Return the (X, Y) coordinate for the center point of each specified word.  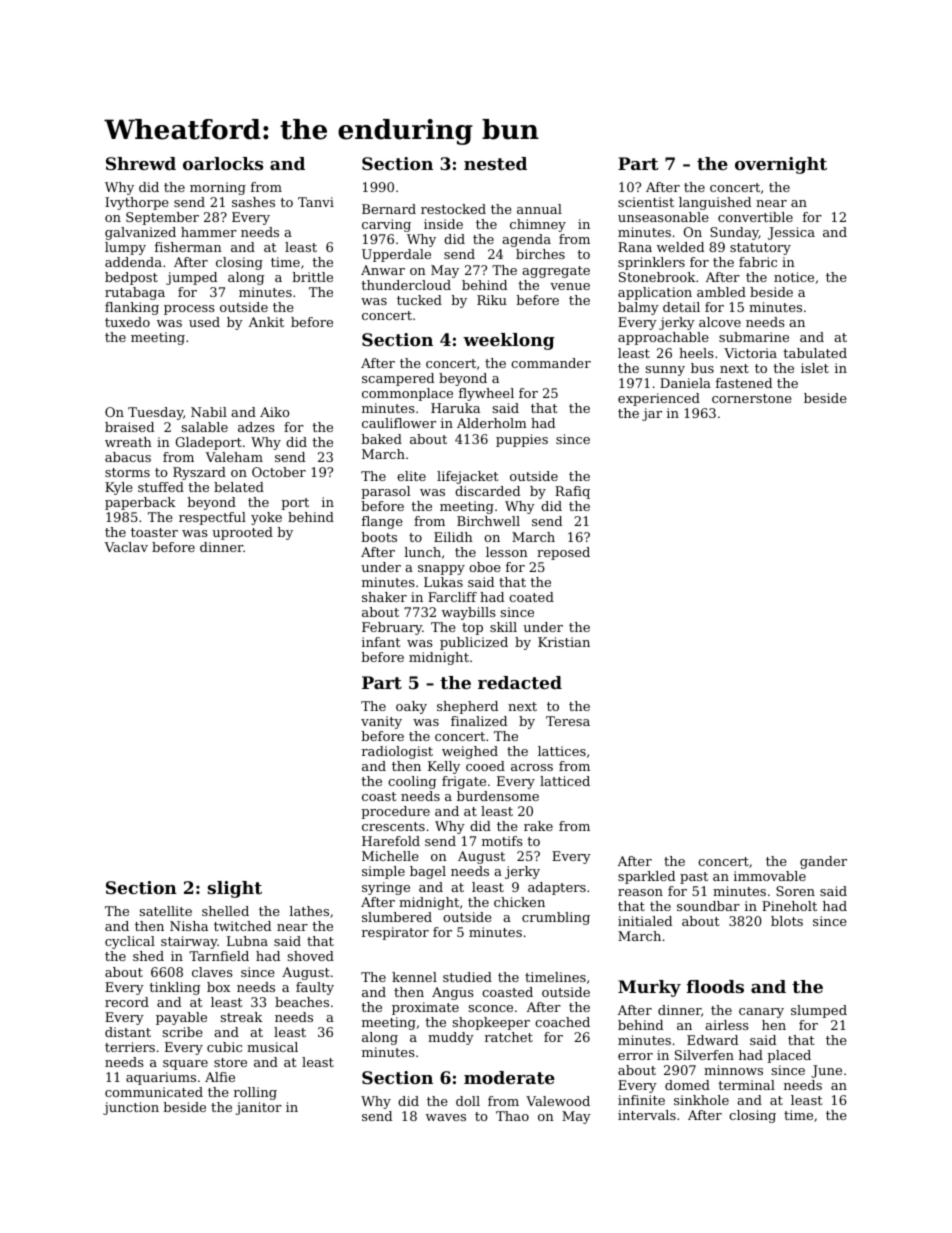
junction (131, 1108)
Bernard (389, 209)
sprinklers (651, 263)
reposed (563, 553)
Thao (512, 1116)
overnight (781, 165)
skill (503, 627)
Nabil (209, 412)
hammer (209, 232)
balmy (638, 308)
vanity (381, 722)
